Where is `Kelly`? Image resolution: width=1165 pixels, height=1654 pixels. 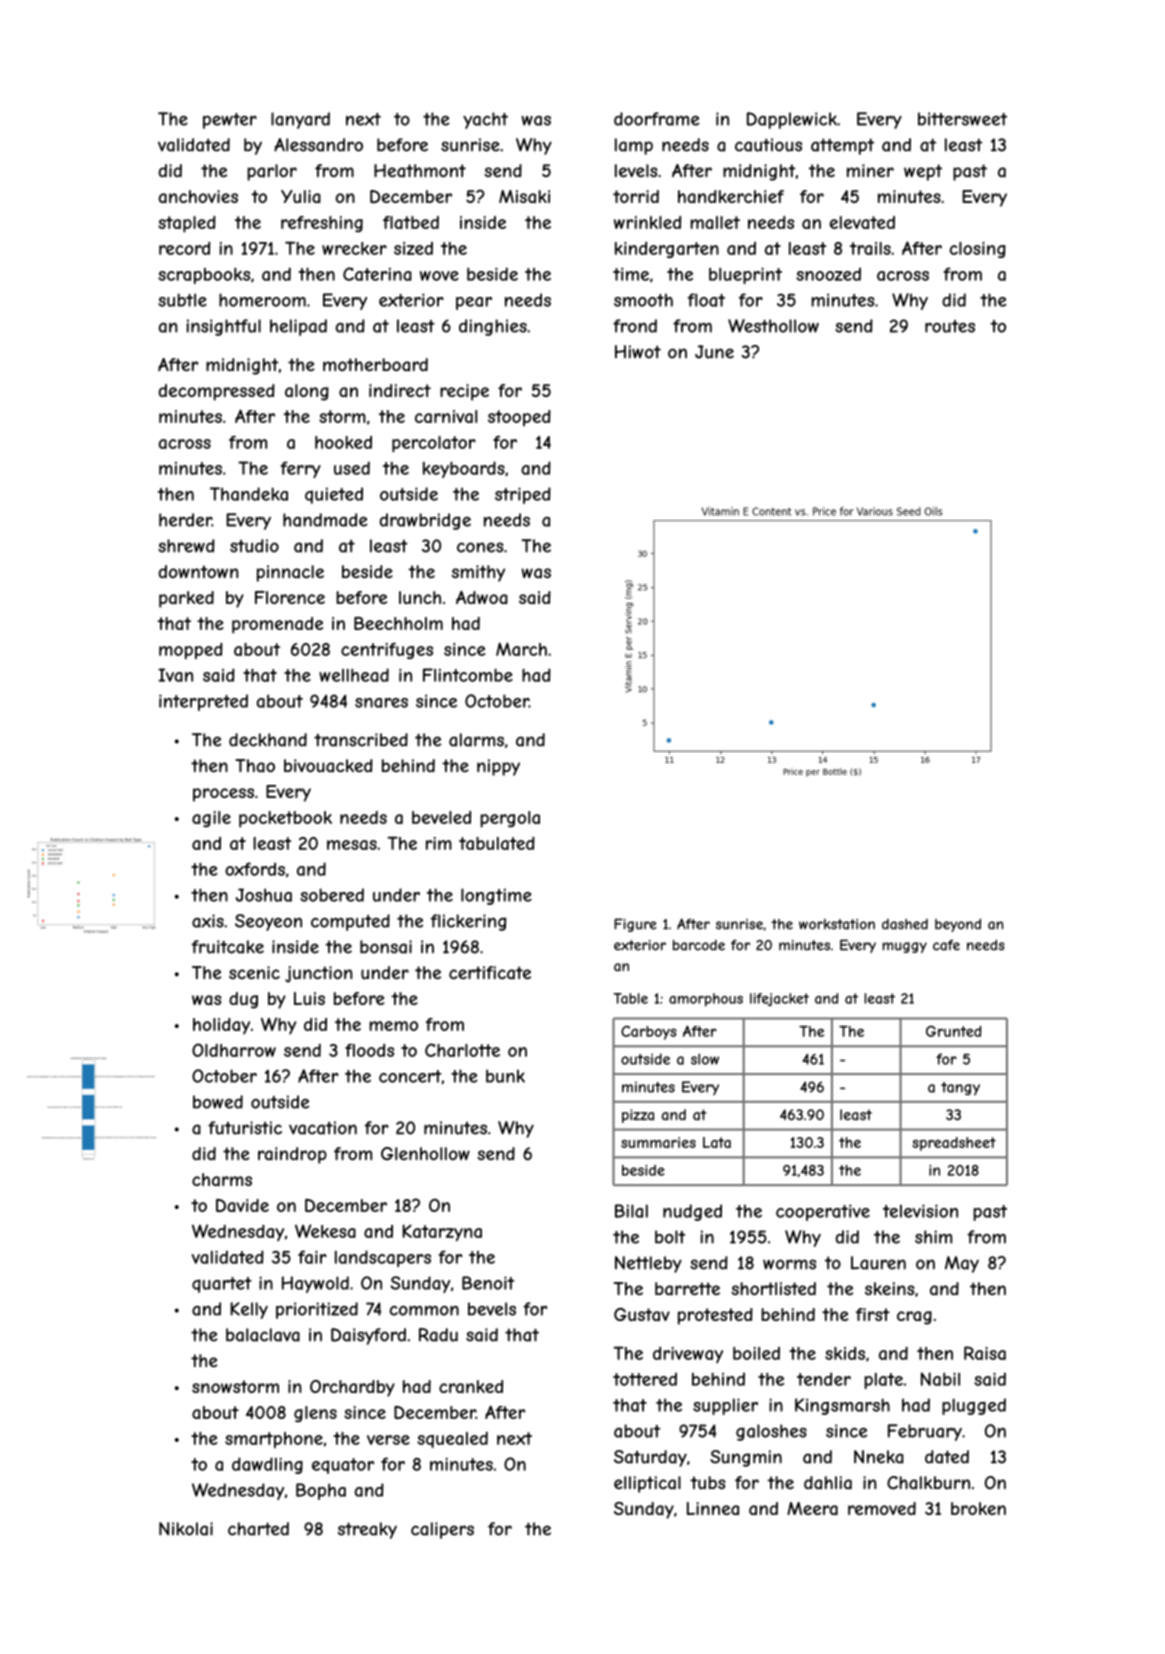 Kelly is located at coordinates (249, 1310).
